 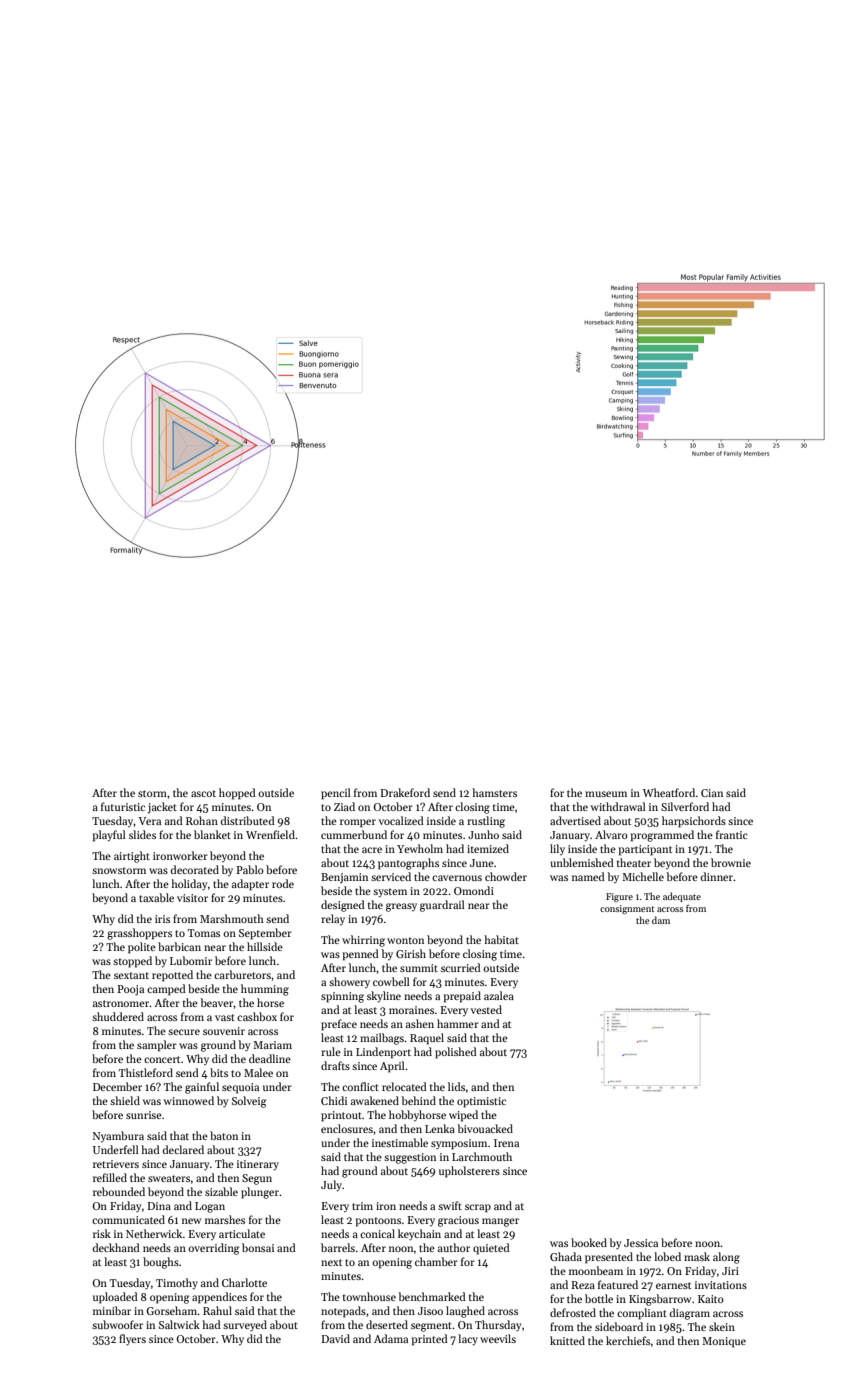 I want to click on subwoofer, so click(x=117, y=1324).
